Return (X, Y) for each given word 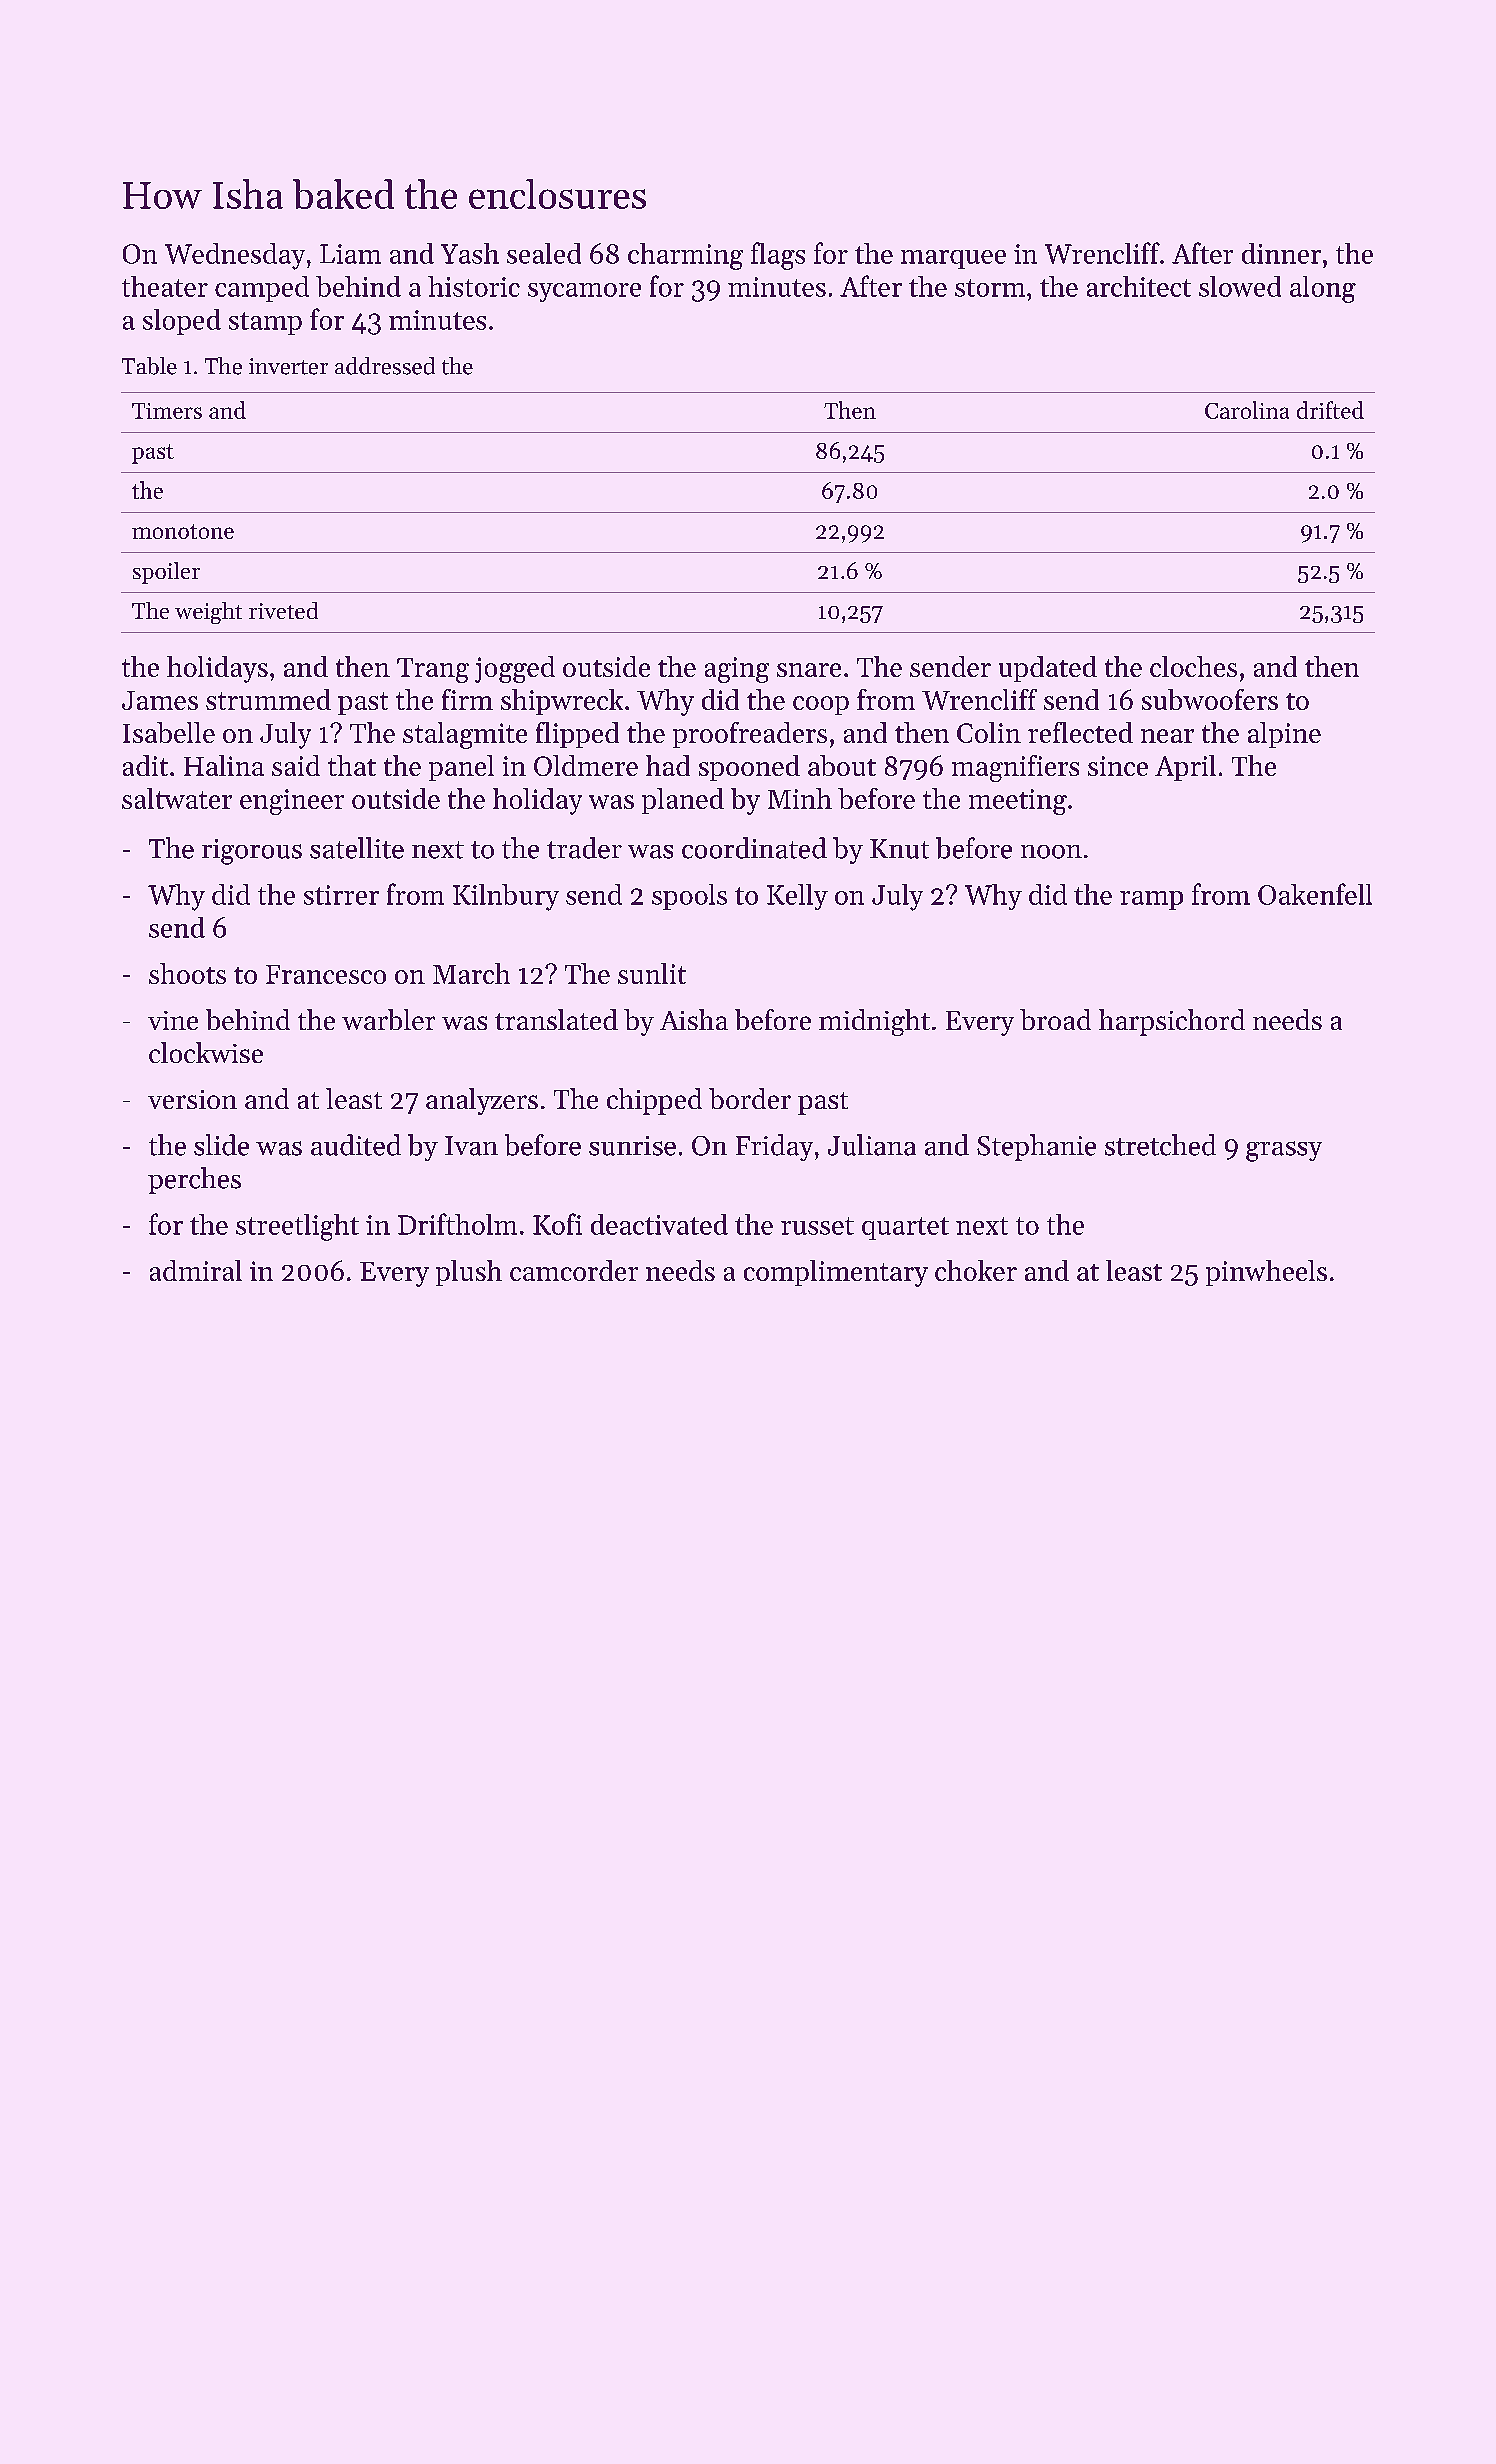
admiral (196, 1270)
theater (165, 286)
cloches (1193, 666)
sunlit (652, 973)
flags (778, 256)
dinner (1281, 253)
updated (1048, 669)
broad (1055, 1019)
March (471, 973)
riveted (283, 610)
